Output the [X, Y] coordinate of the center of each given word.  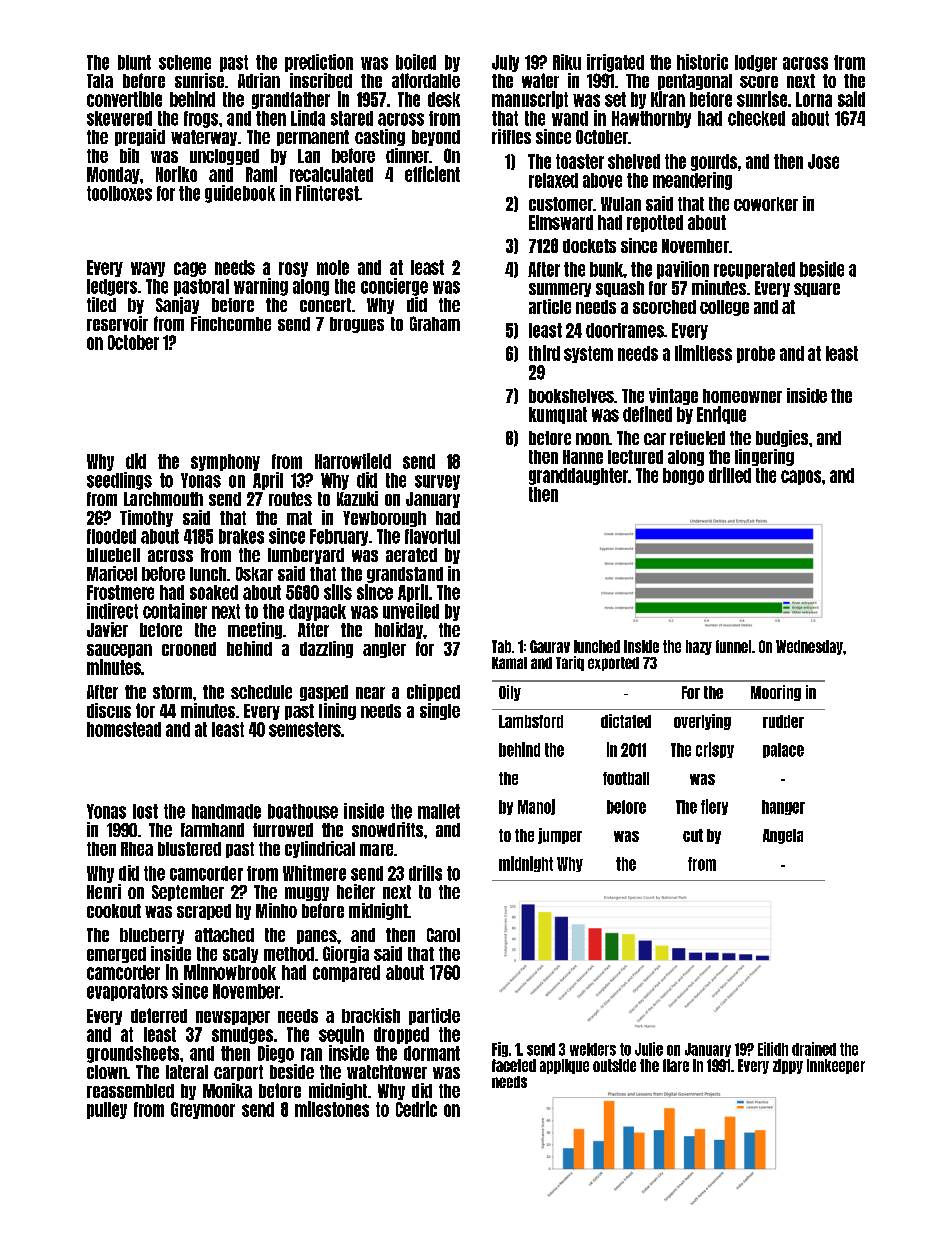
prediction [319, 63]
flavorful [432, 536]
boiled [416, 62]
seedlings [119, 481]
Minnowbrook [230, 972]
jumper [560, 836]
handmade [226, 811]
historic [702, 62]
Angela [783, 836]
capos [801, 477]
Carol [443, 935]
